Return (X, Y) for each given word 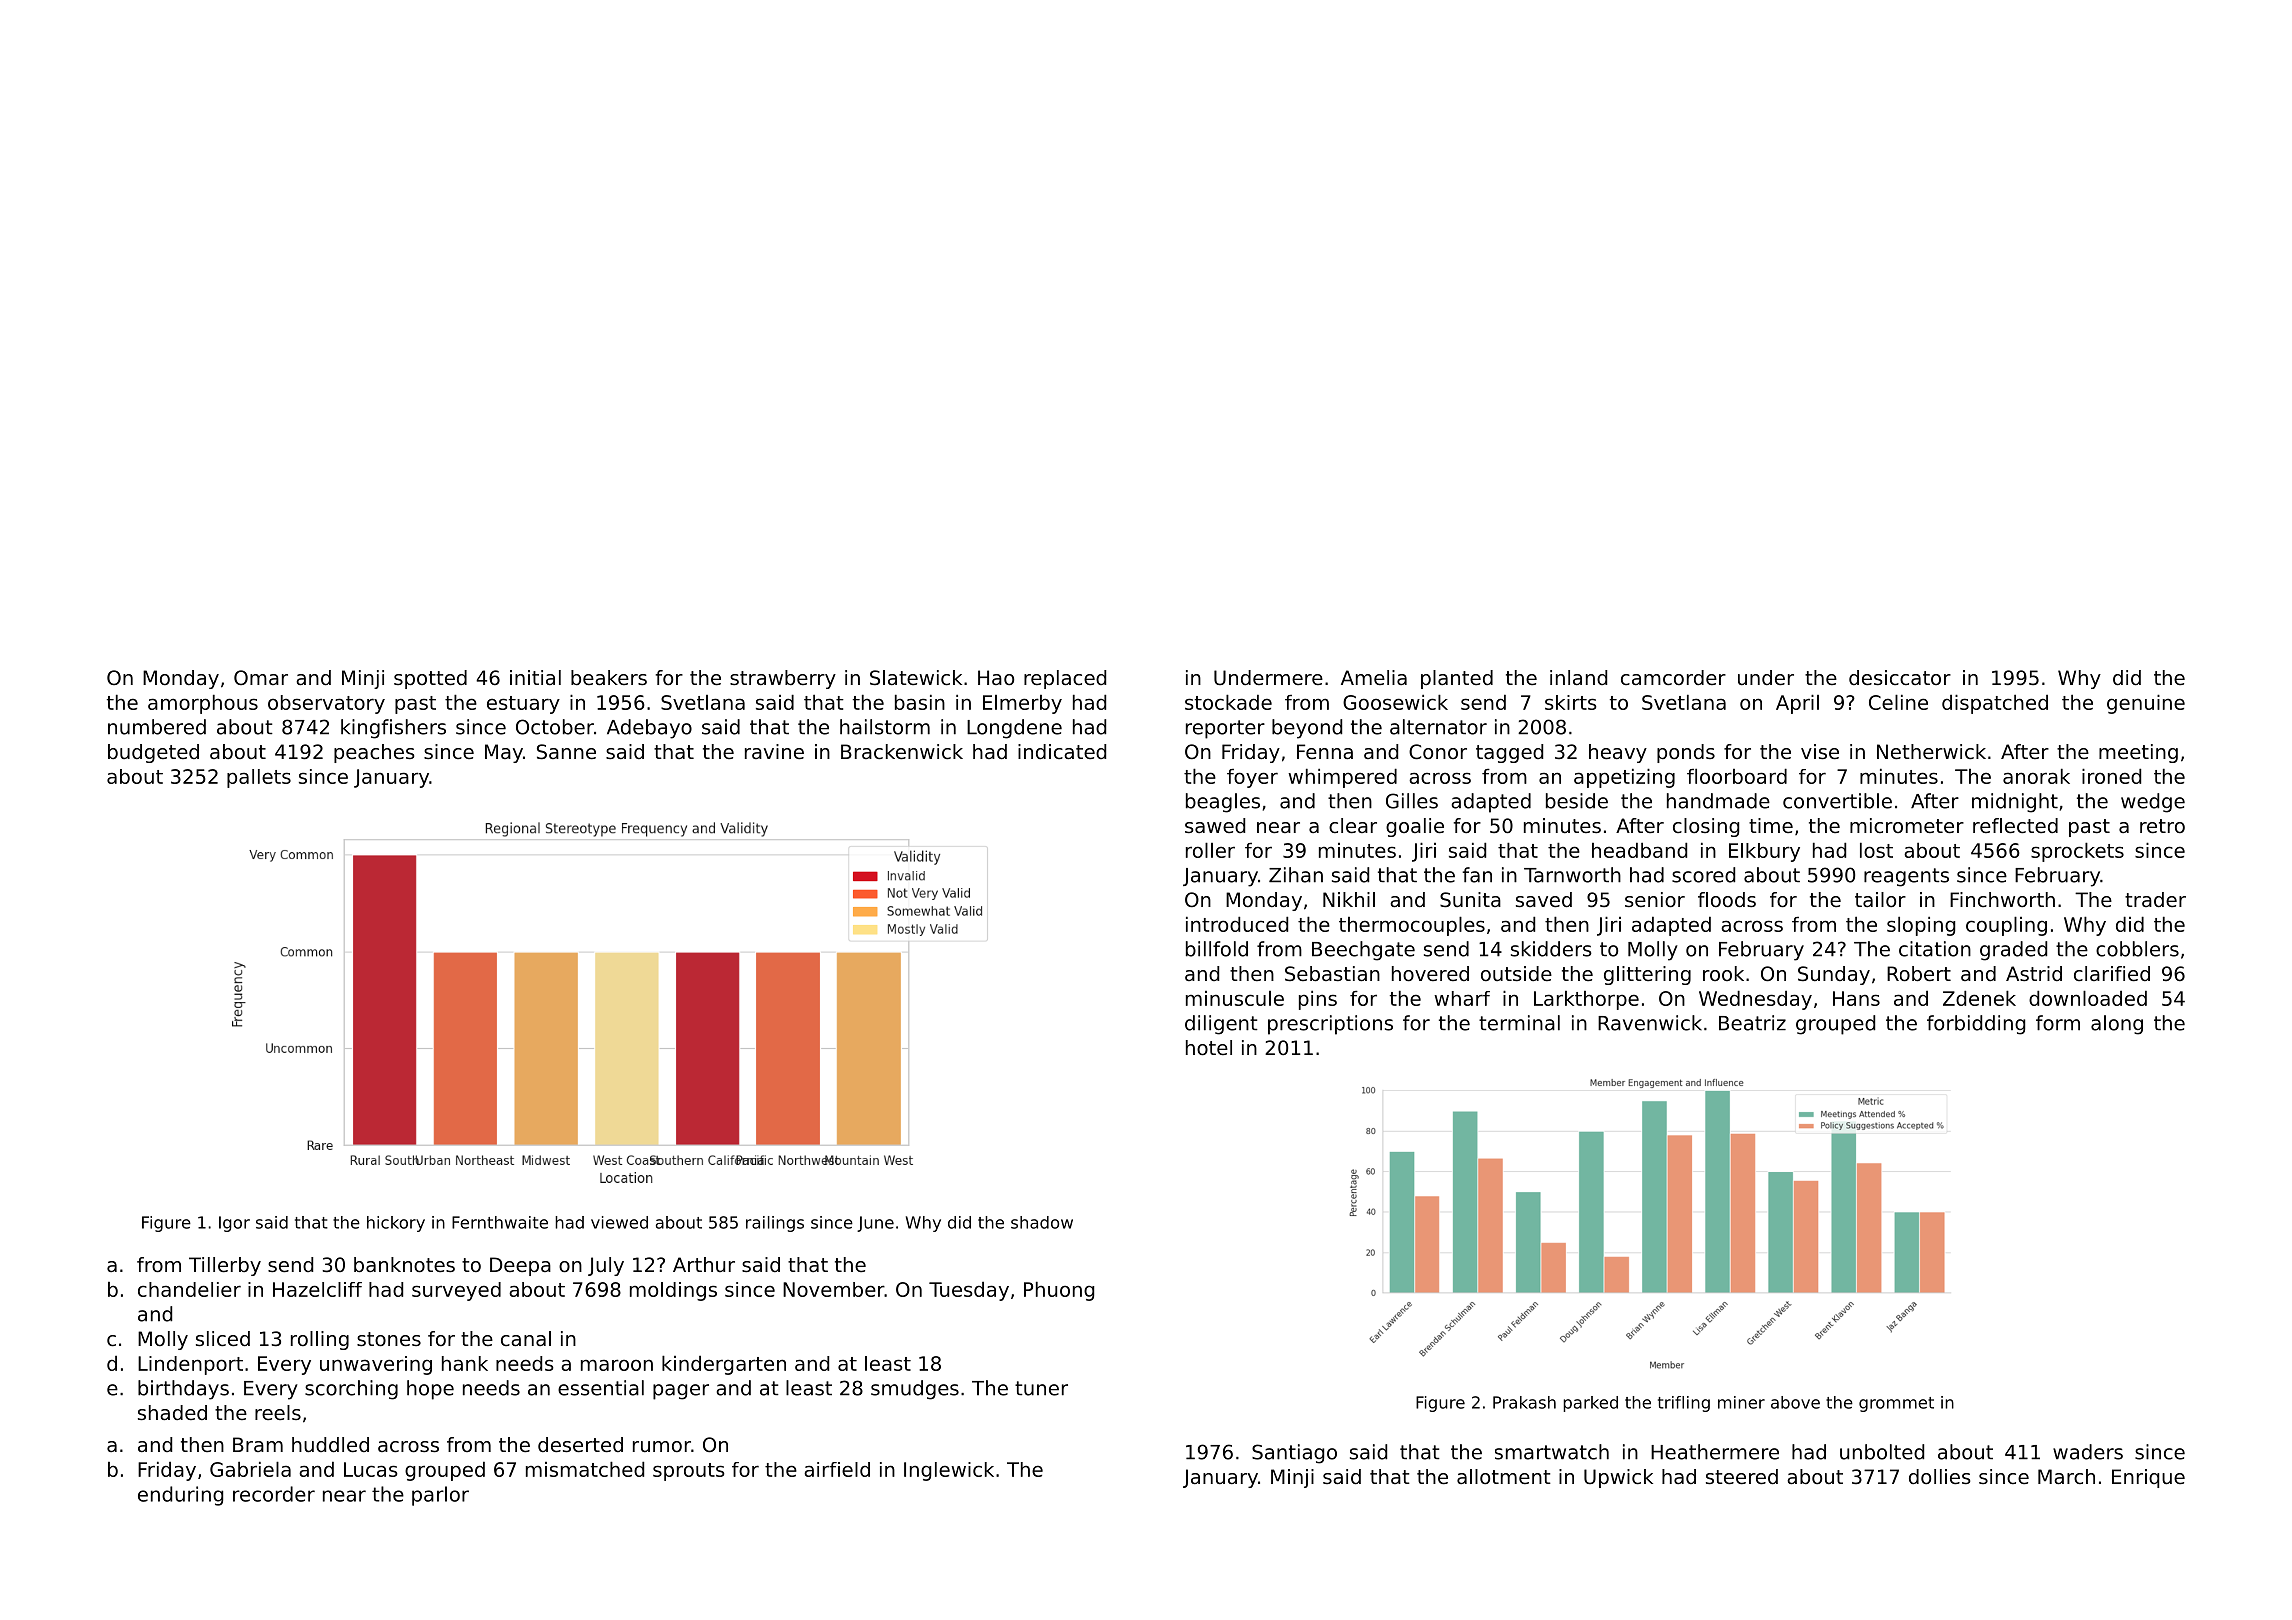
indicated (1062, 752)
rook (1723, 973)
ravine (774, 752)
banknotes (404, 1265)
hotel (1209, 1048)
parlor (440, 1496)
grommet (1896, 1404)
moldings (673, 1291)
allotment (1504, 1477)
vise (1820, 752)
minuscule (1235, 998)
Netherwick (1931, 752)
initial (535, 677)
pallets (259, 778)
